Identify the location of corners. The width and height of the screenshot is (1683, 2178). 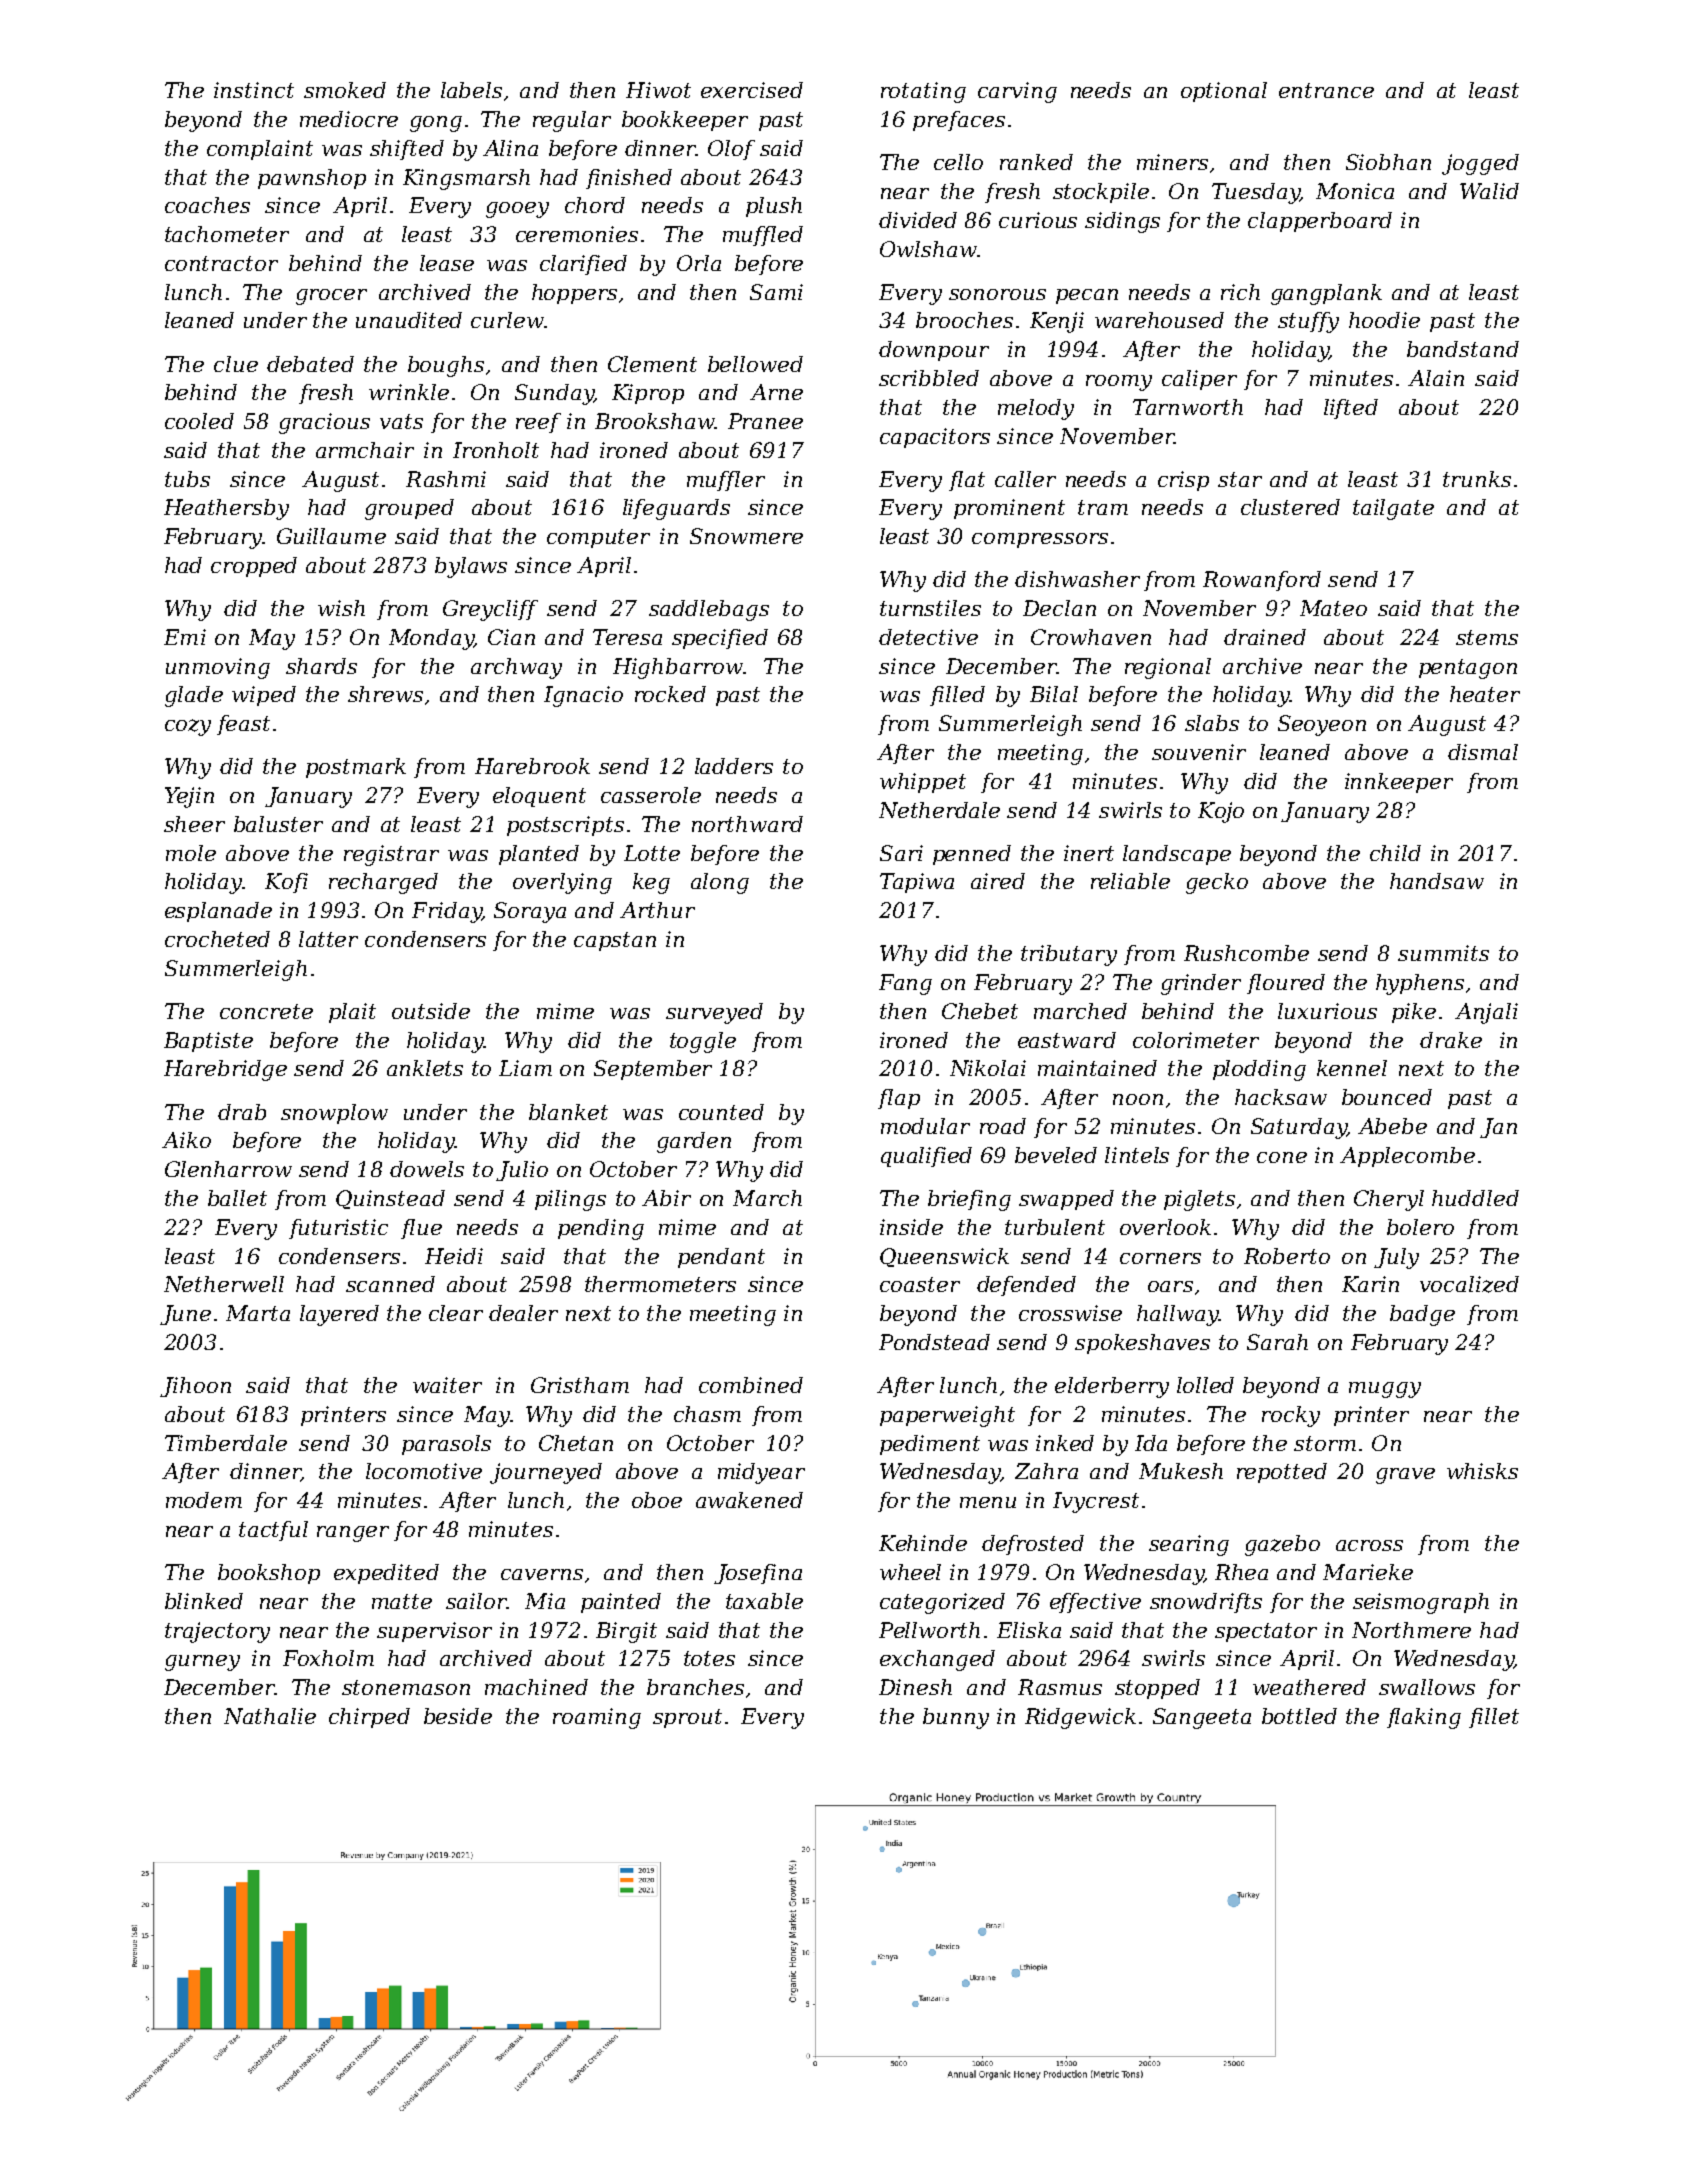
(1160, 1258).
